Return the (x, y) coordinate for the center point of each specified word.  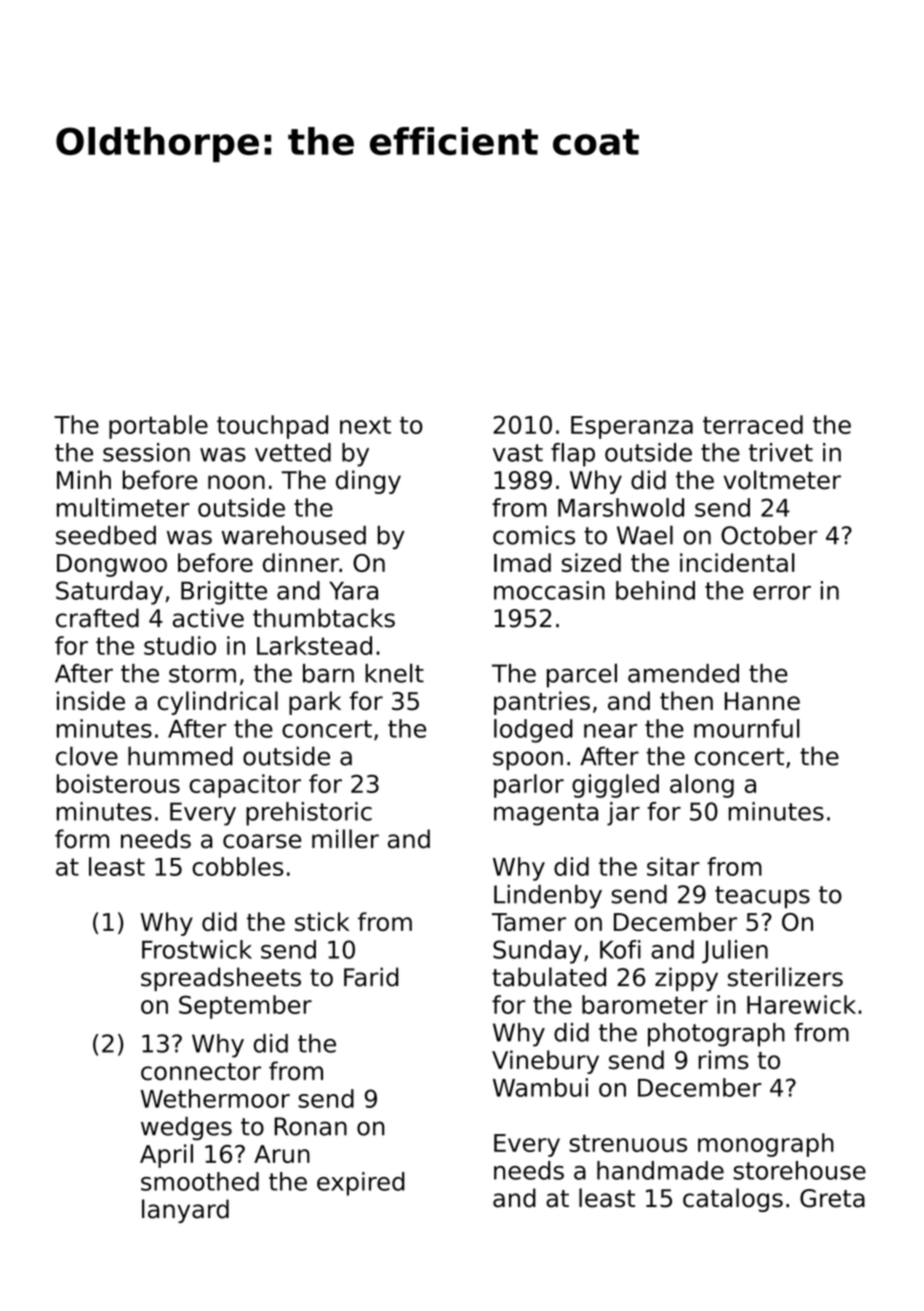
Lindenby (548, 897)
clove (87, 756)
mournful (747, 728)
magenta (546, 814)
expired (360, 1184)
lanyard (185, 1211)
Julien (735, 952)
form (82, 839)
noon (236, 482)
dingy (368, 482)
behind (655, 590)
